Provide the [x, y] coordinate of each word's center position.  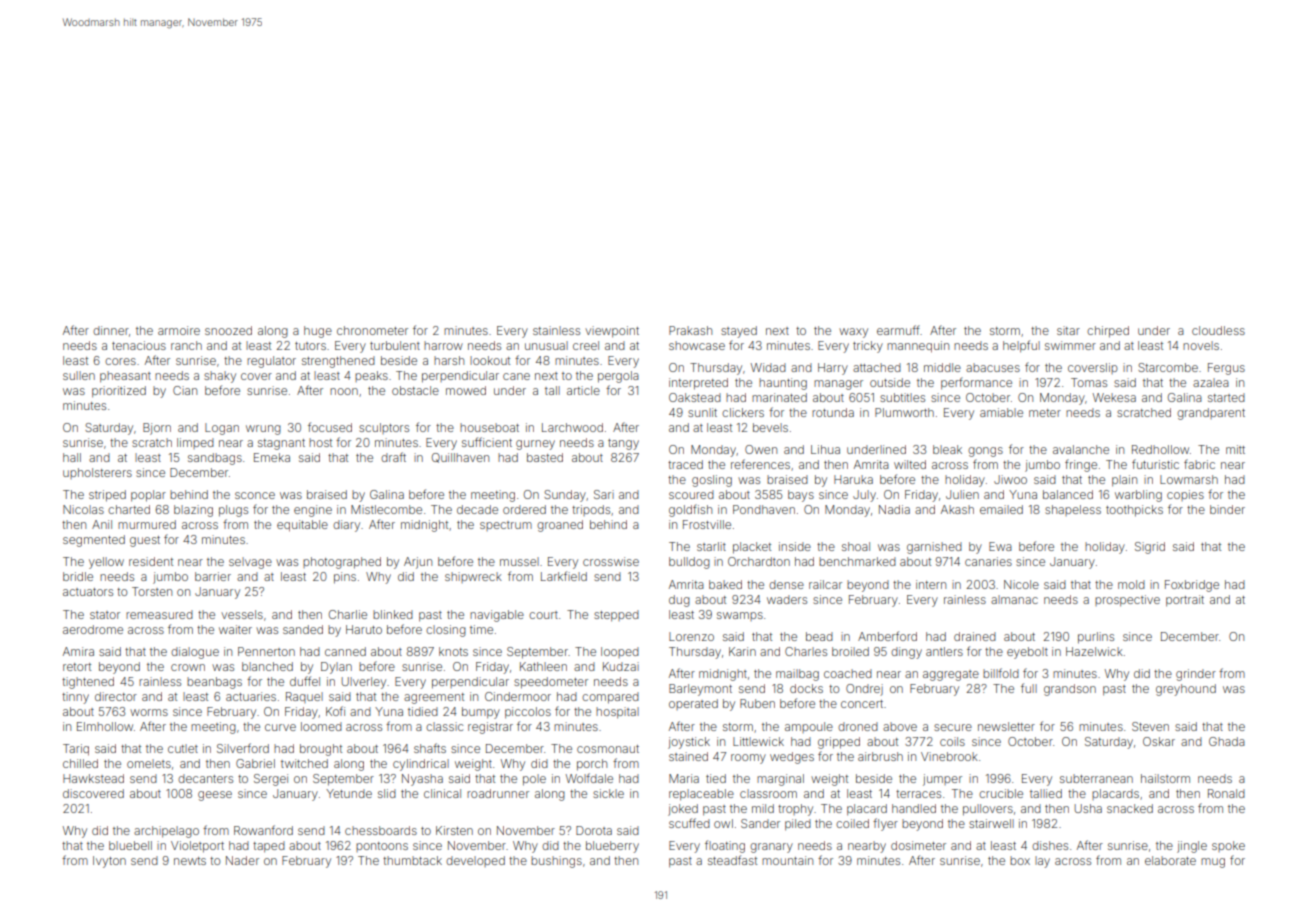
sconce [255, 495]
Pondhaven [764, 509]
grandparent [1211, 414]
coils [952, 741]
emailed [1001, 509]
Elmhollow [105, 726]
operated [693, 704]
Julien [962, 494]
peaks [371, 376]
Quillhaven [460, 458]
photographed [342, 563]
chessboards [381, 830]
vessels [242, 614]
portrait [1185, 600]
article [583, 390]
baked [725, 584]
